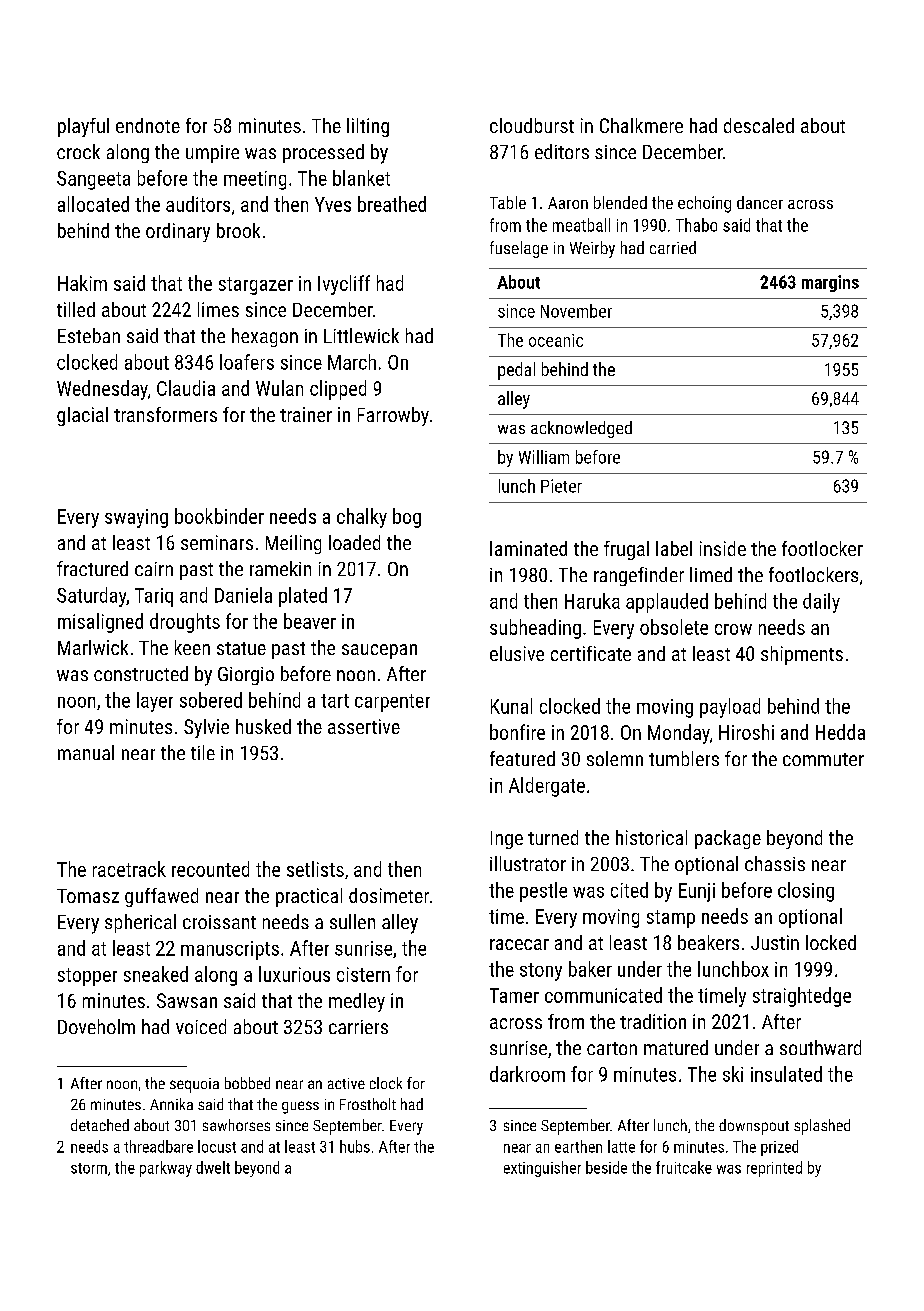  Describe the element at coordinates (543, 892) in the document. I see `pestle` at that location.
